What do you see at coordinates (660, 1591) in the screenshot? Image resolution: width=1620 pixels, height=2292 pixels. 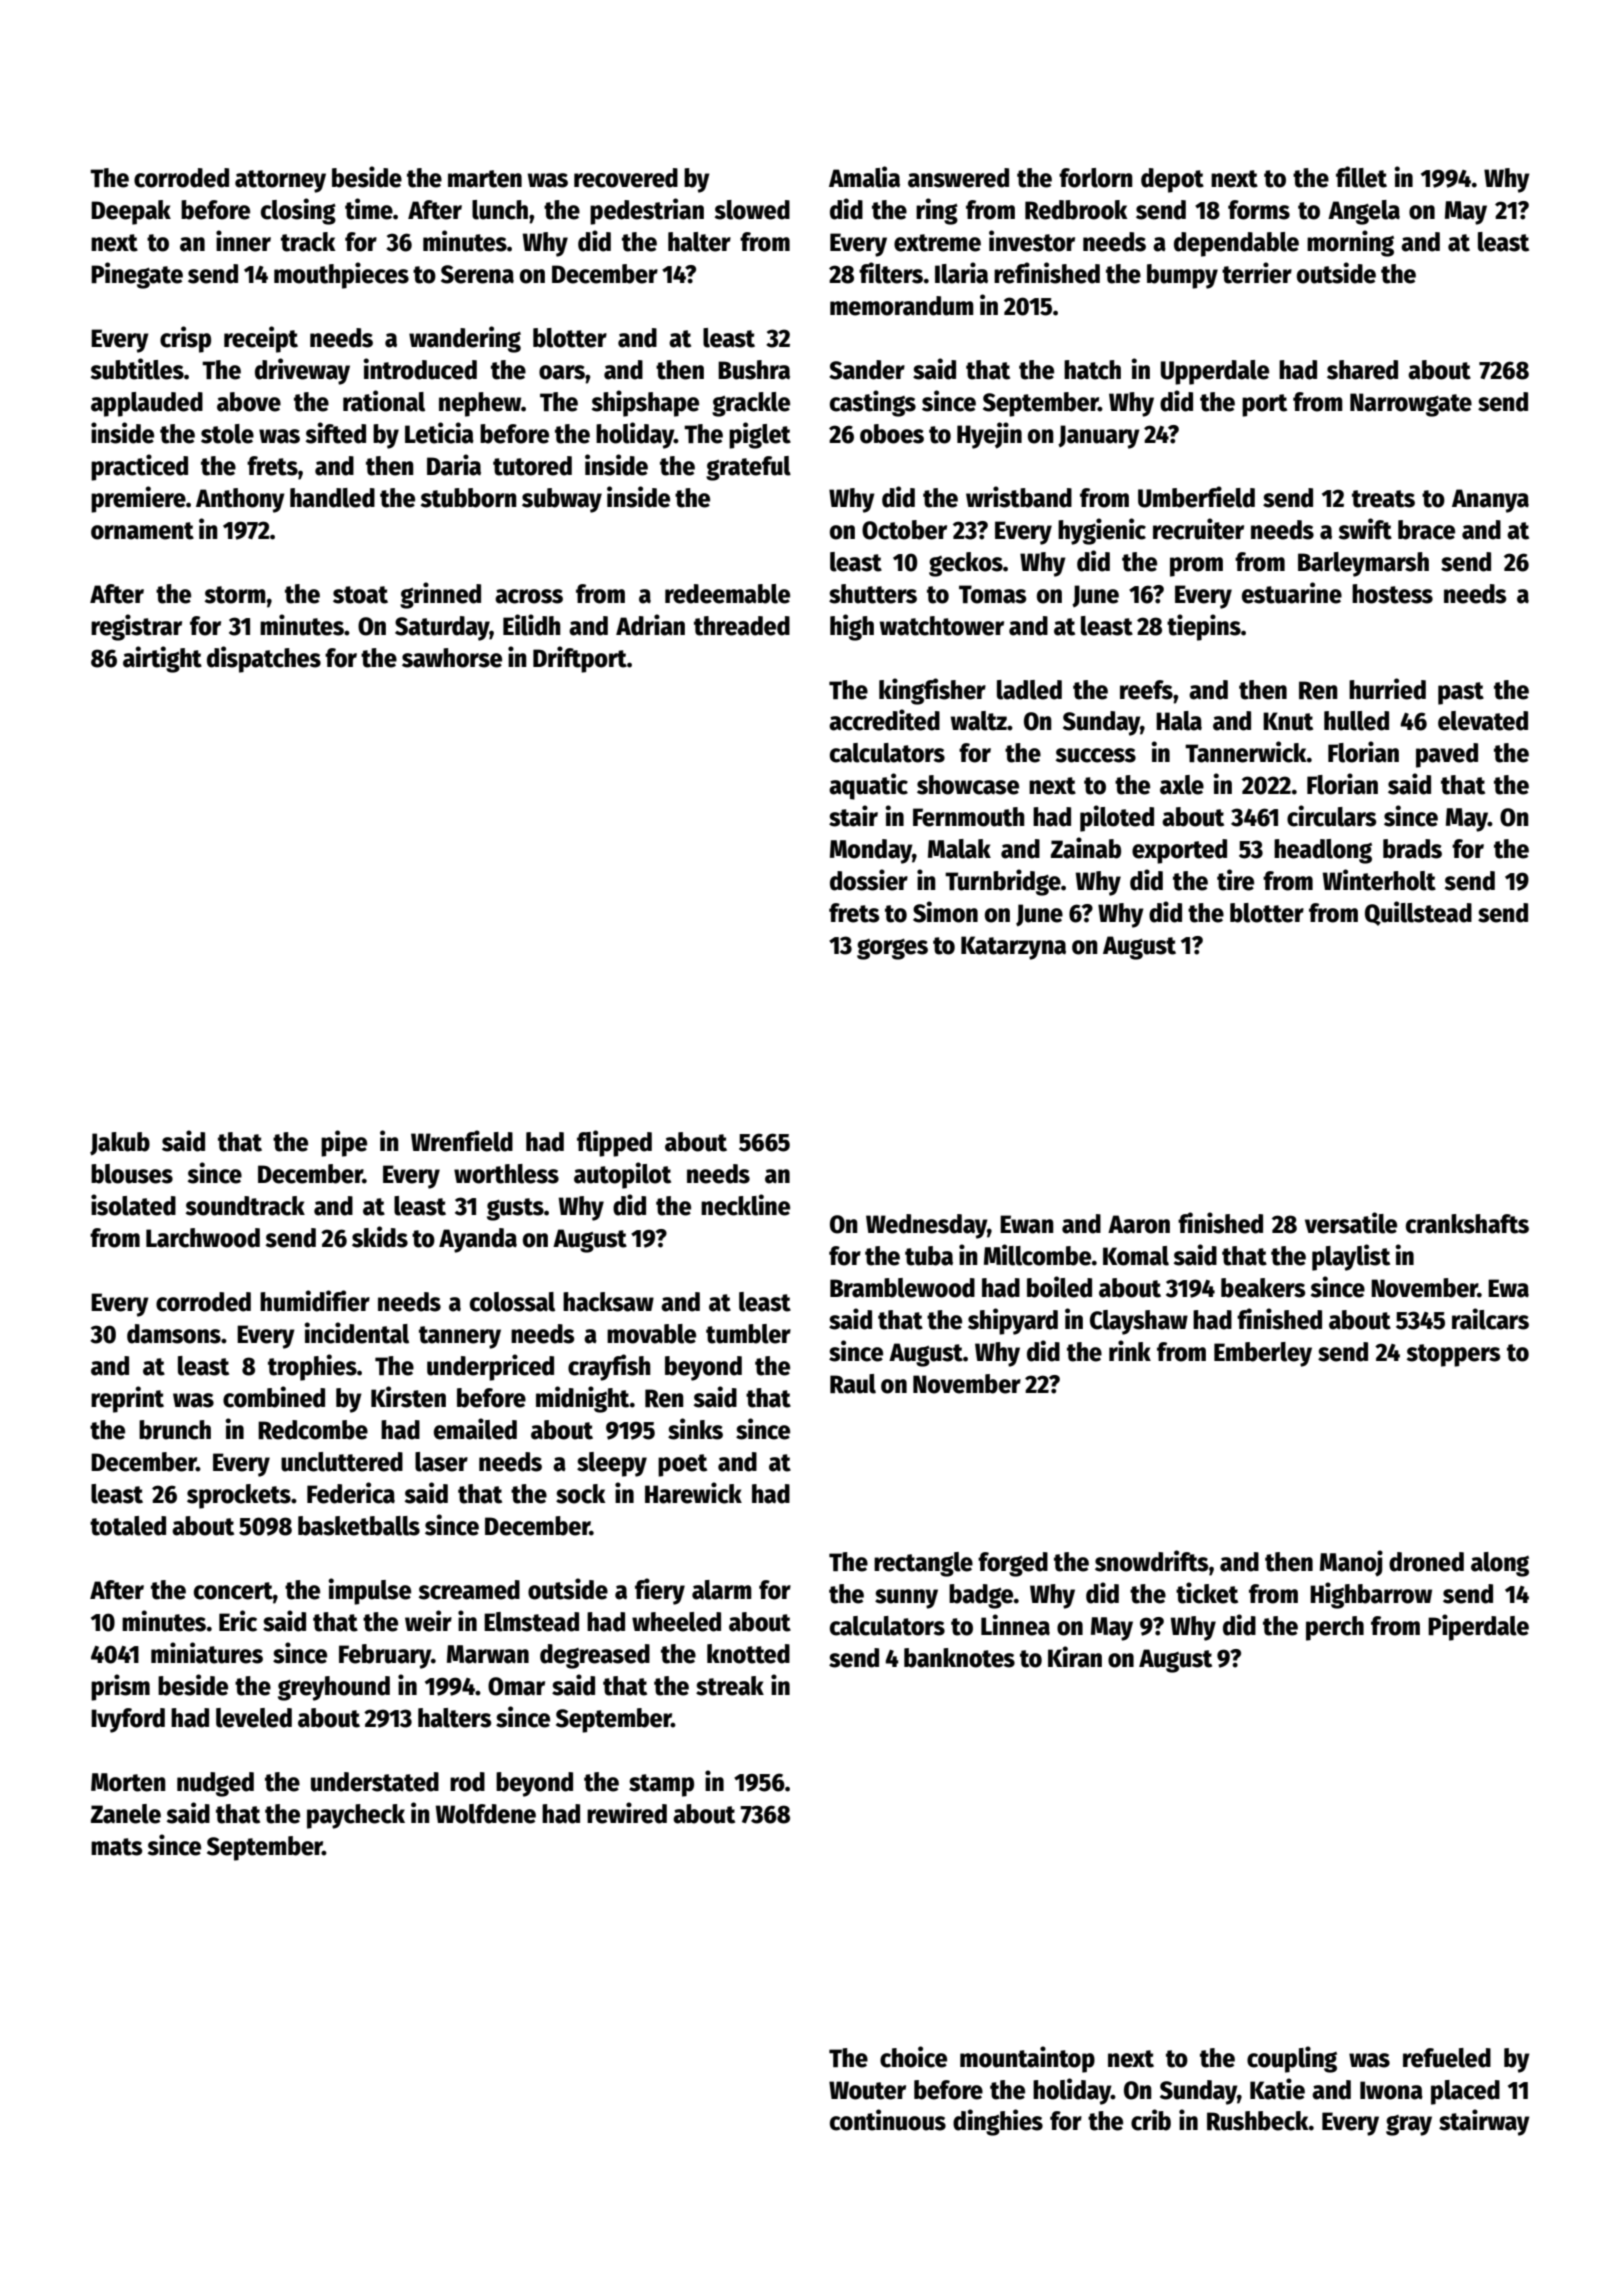 I see `fiery` at bounding box center [660, 1591].
